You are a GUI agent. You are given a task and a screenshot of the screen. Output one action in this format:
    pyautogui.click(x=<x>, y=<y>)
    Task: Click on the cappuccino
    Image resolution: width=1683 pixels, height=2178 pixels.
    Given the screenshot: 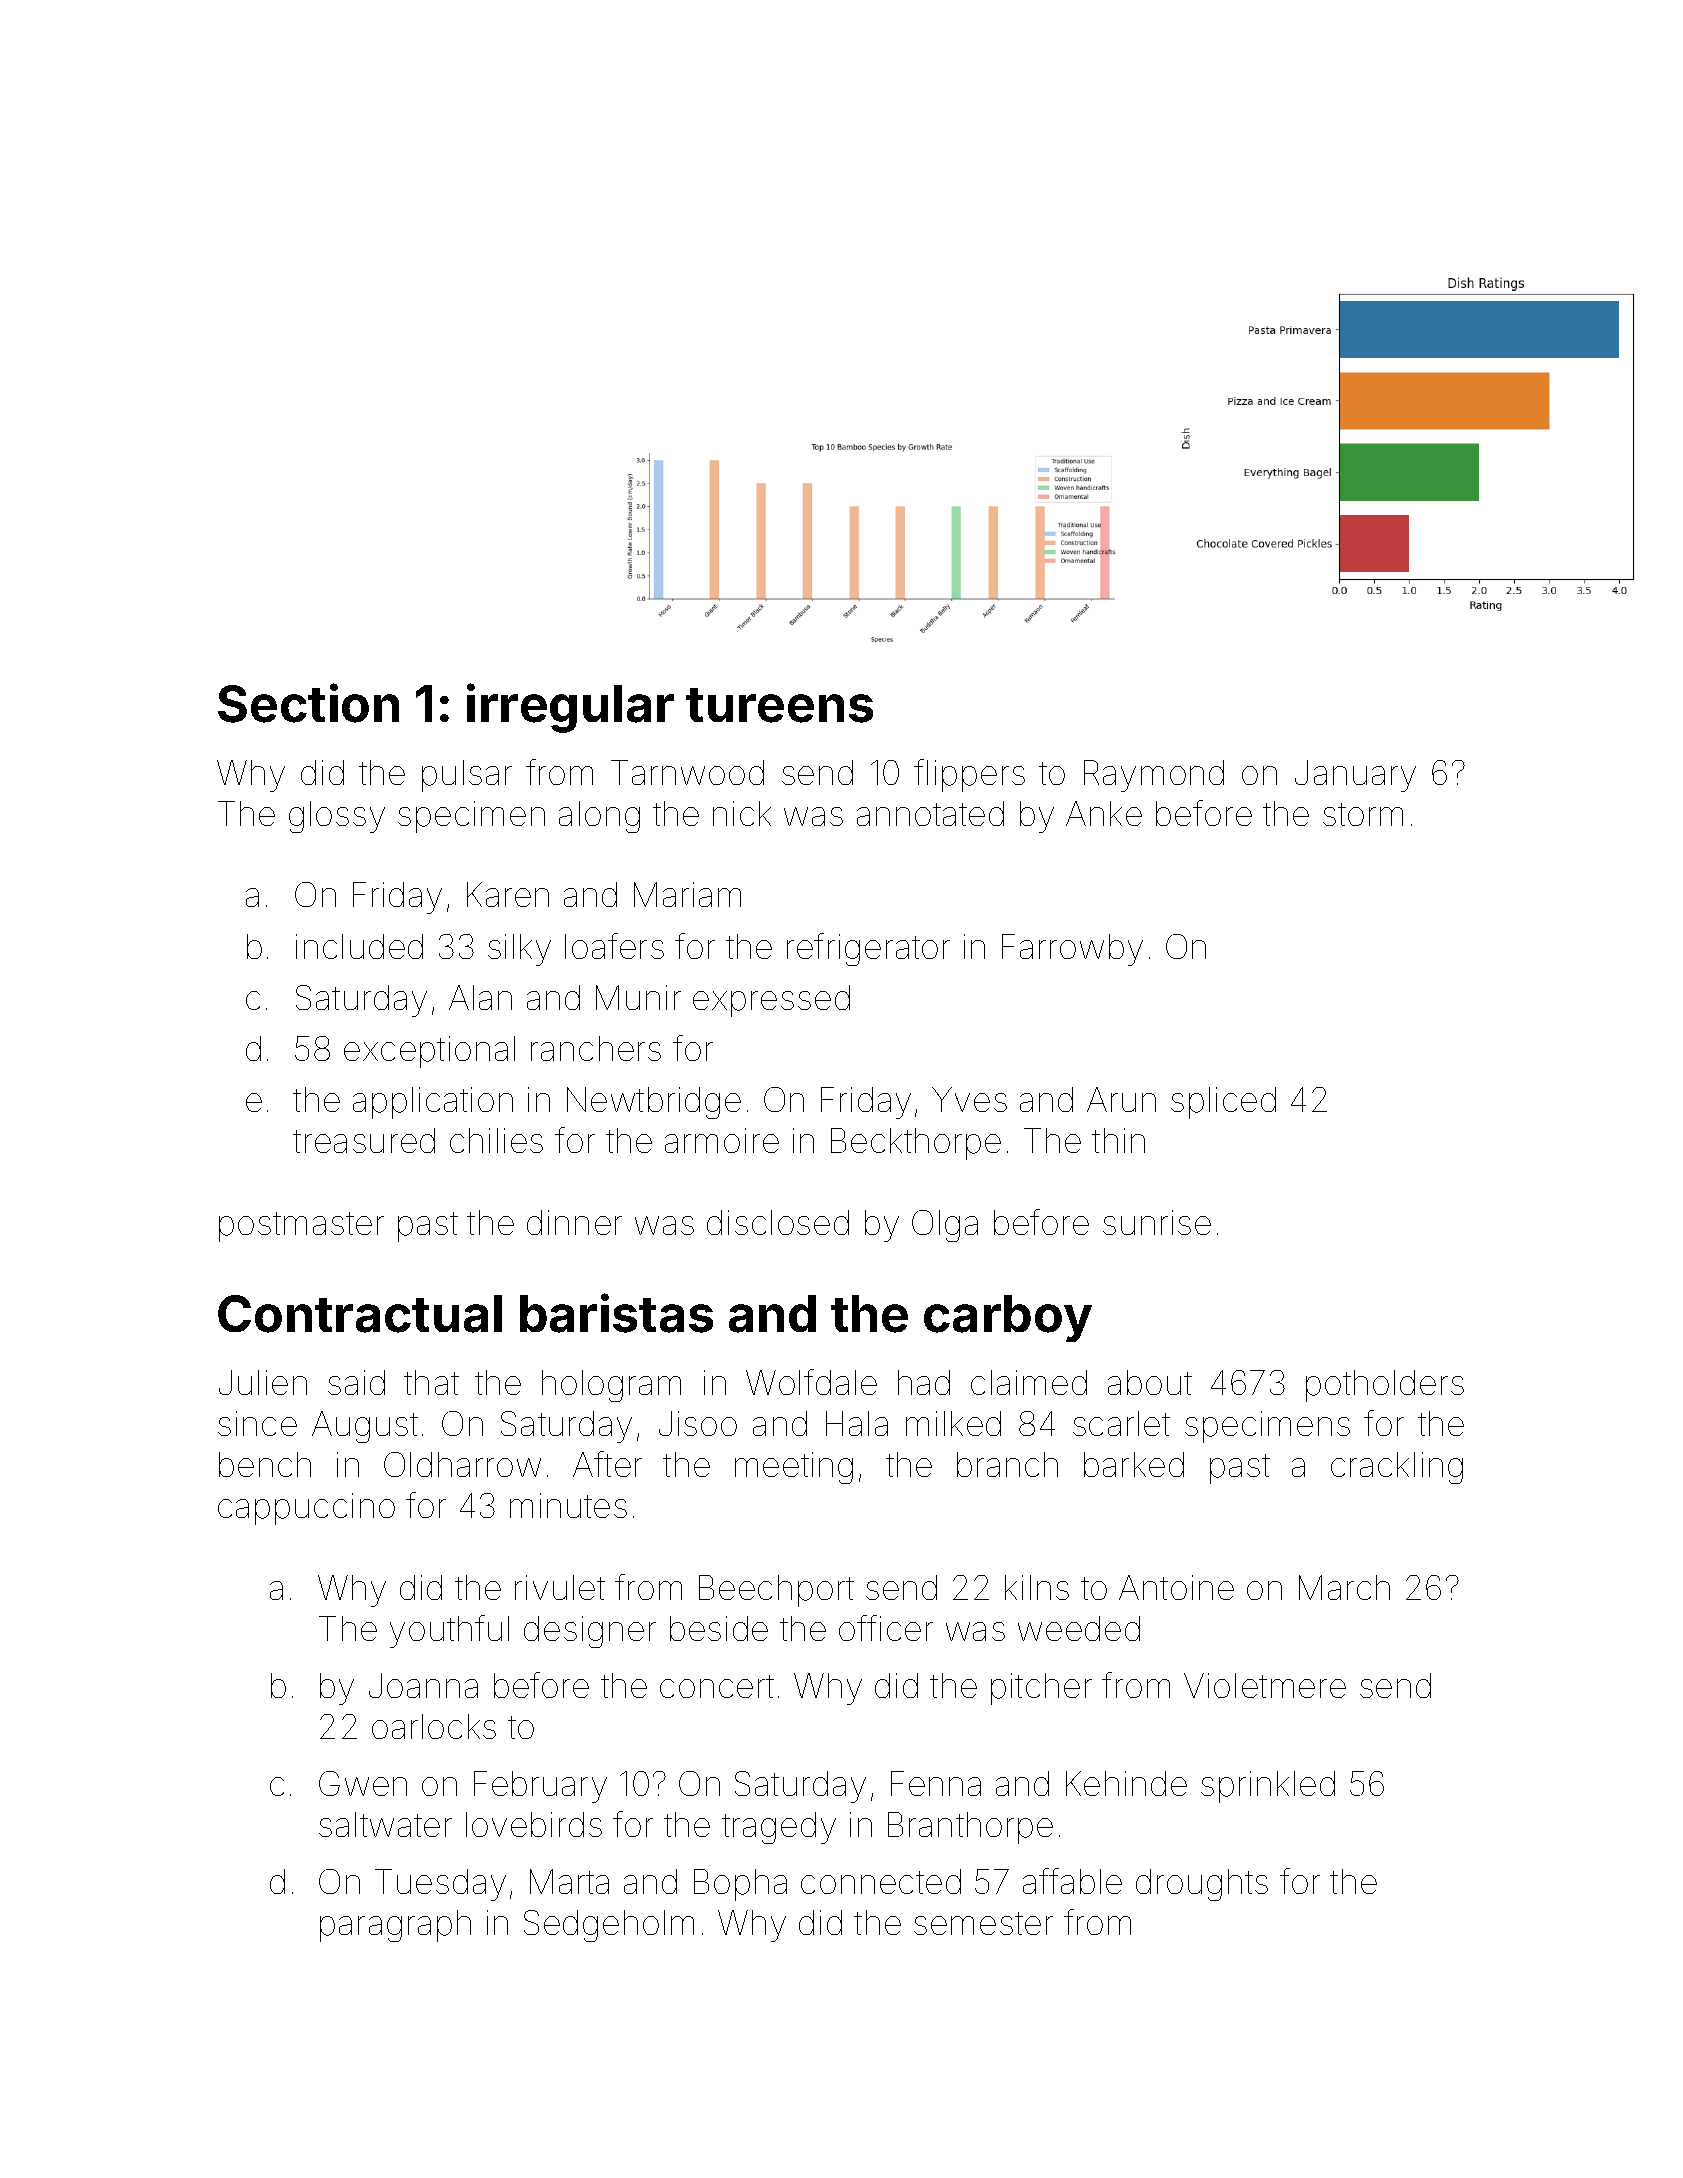 What is the action you would take?
    pyautogui.click(x=306, y=1509)
